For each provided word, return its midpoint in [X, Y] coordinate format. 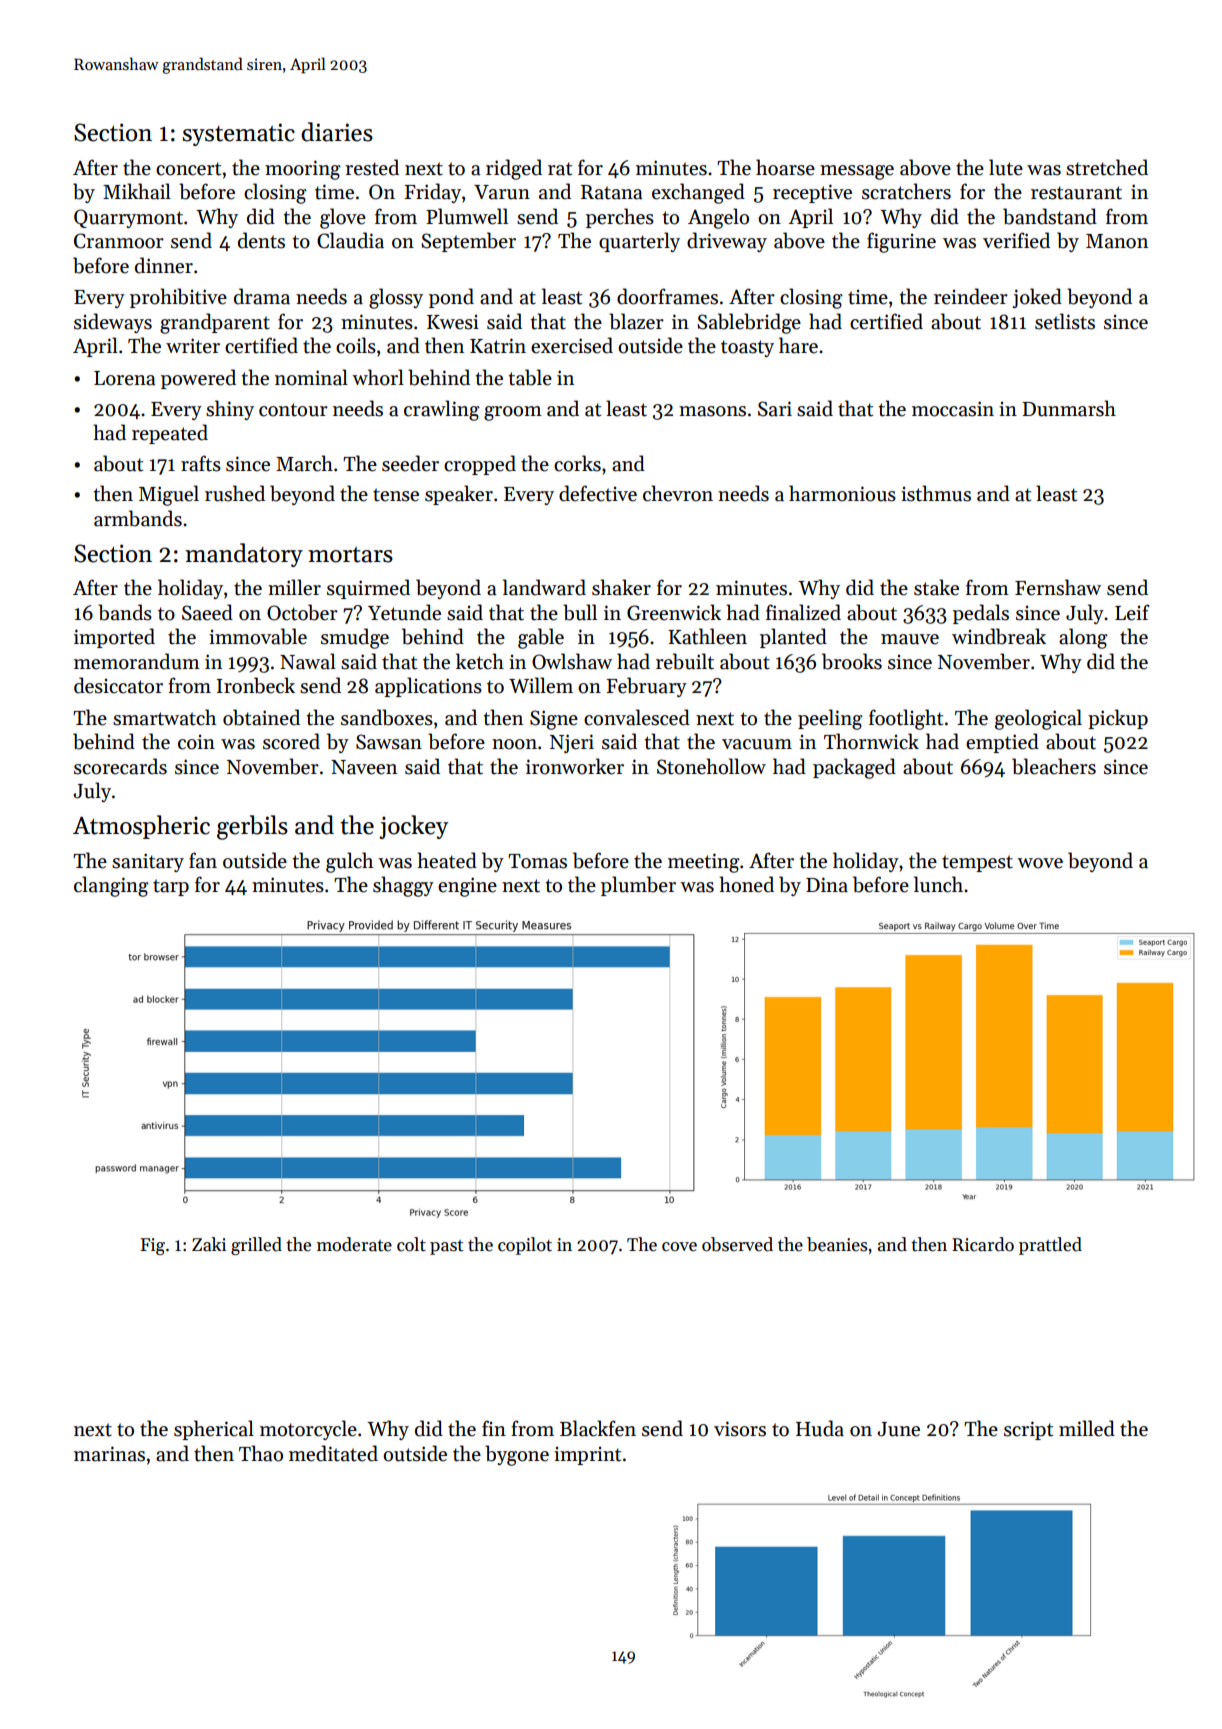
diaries [337, 132]
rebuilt [685, 661]
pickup [1118, 719]
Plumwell [467, 216]
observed [737, 1244]
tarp [171, 887]
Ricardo [983, 1244]
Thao [261, 1453]
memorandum [137, 661]
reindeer [971, 296]
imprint [587, 1456]
